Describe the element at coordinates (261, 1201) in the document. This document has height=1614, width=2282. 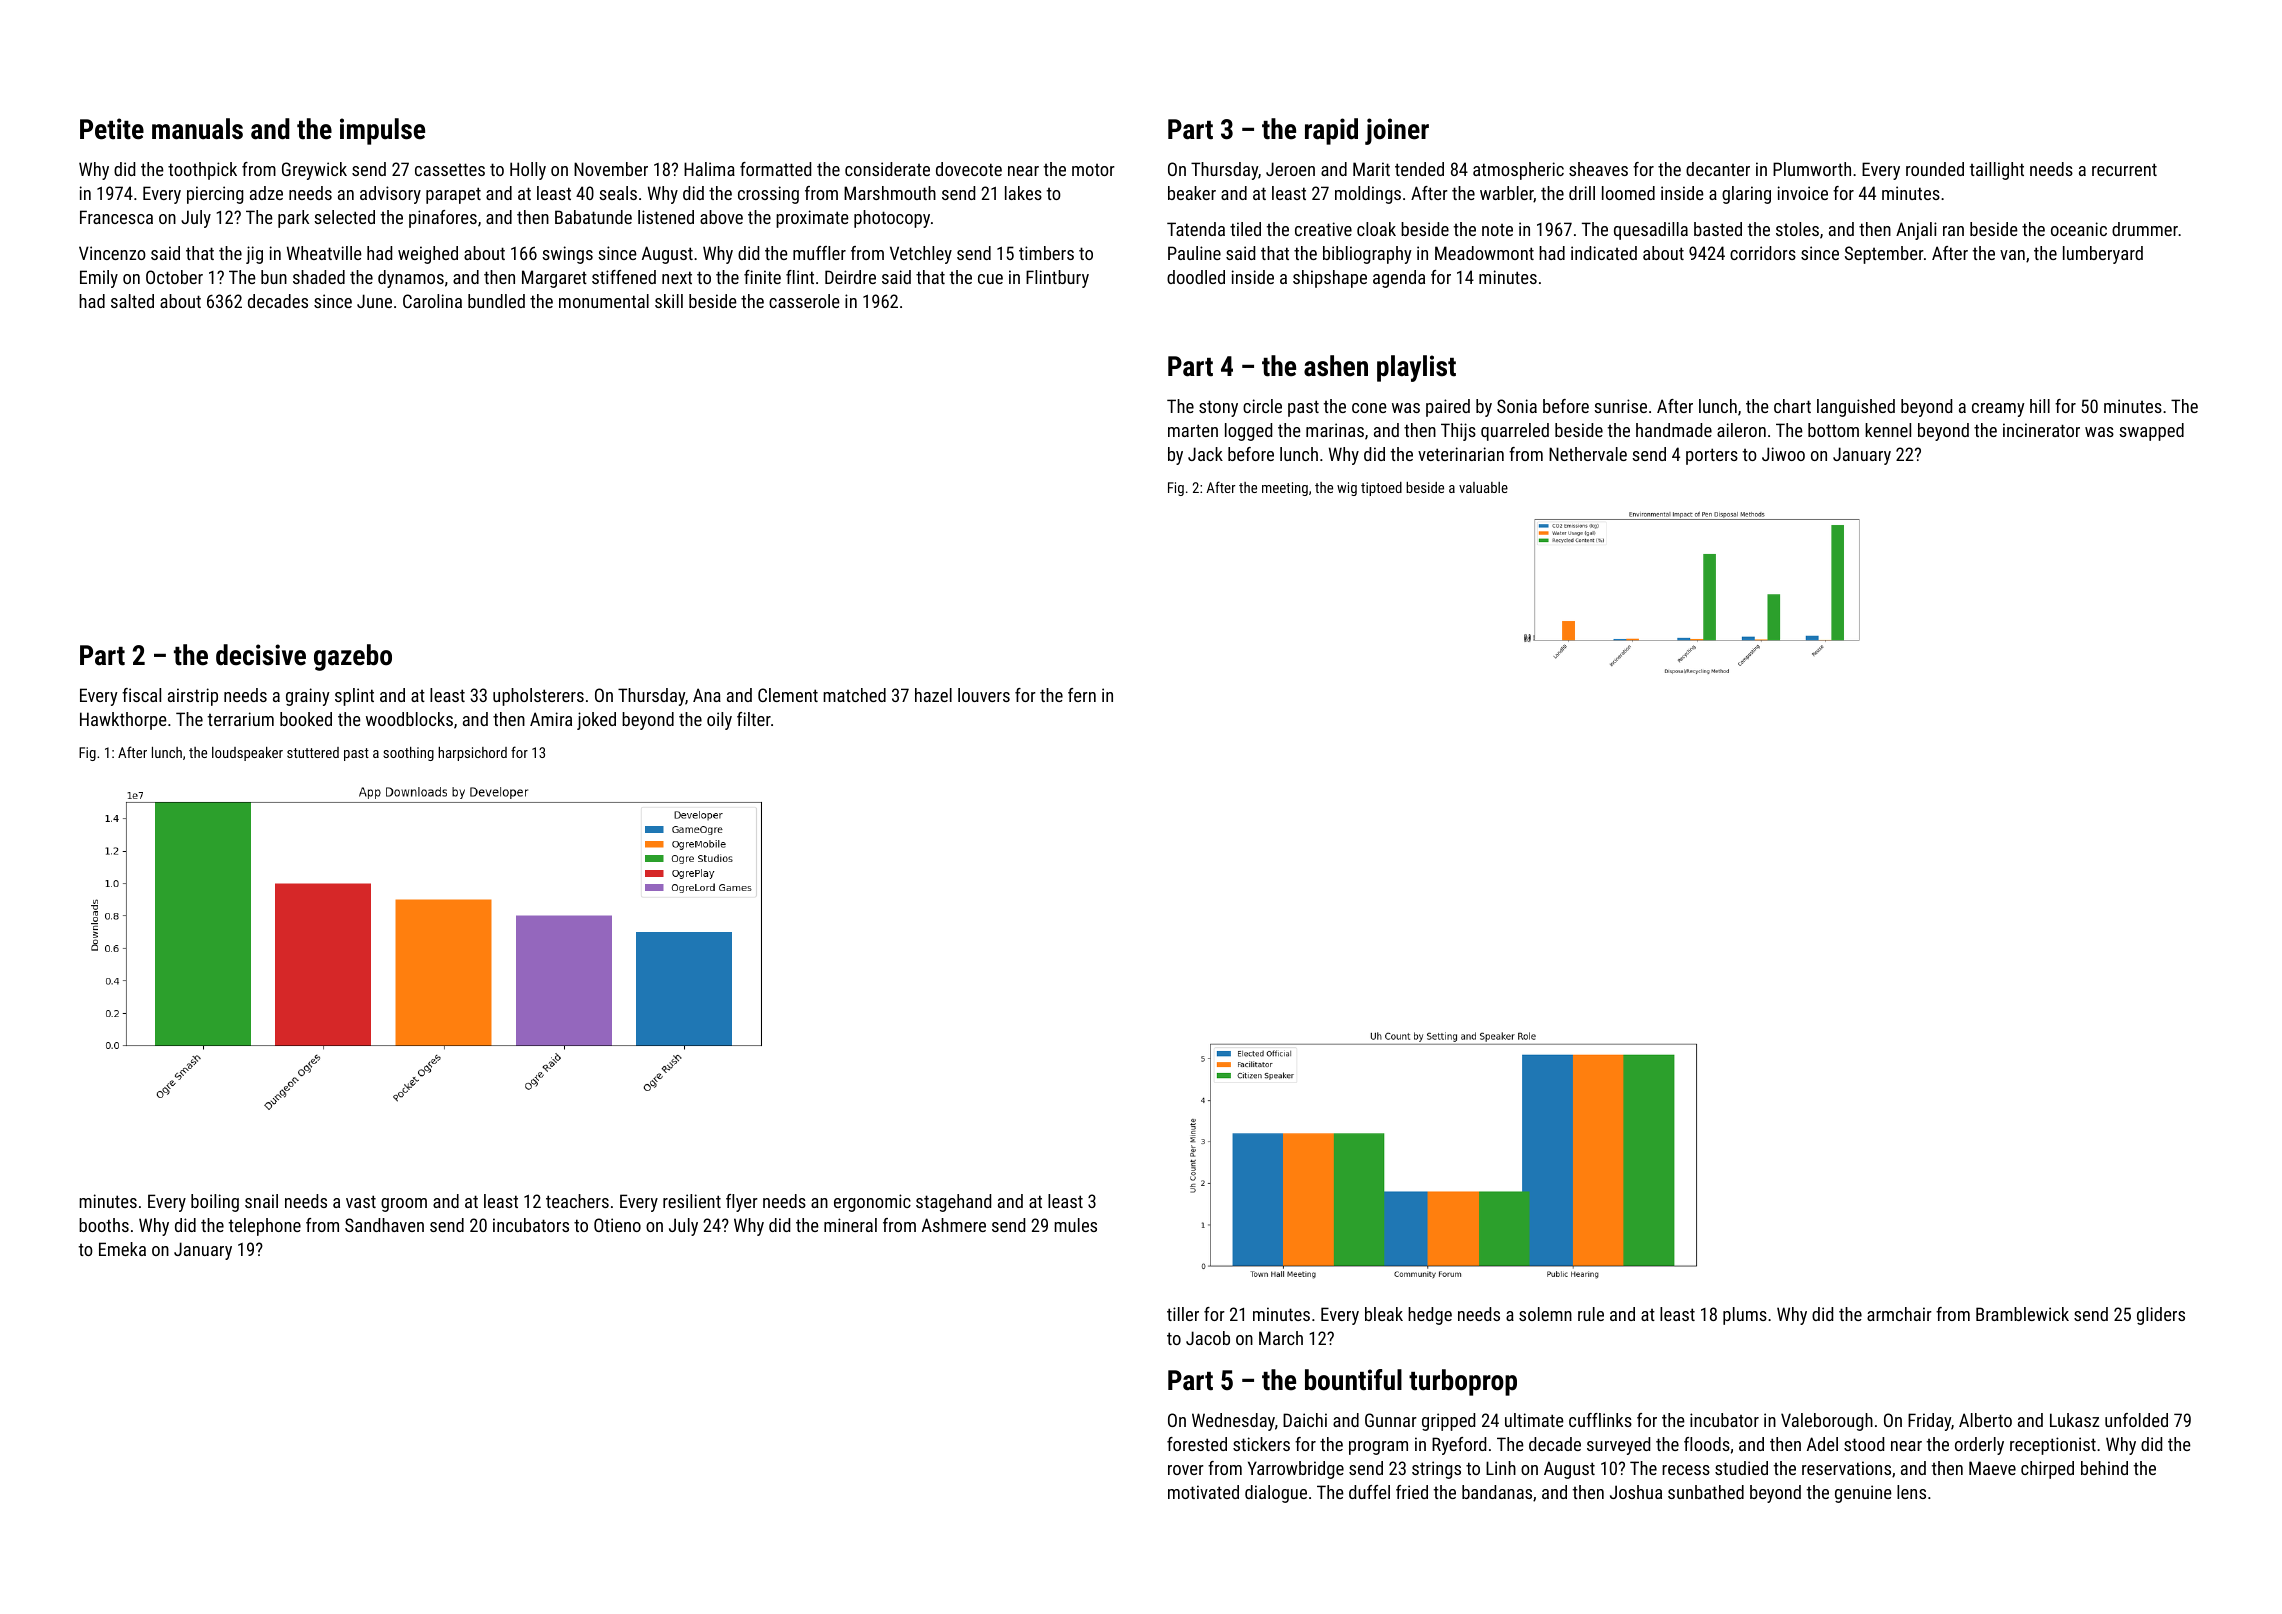
I see `snail` at that location.
